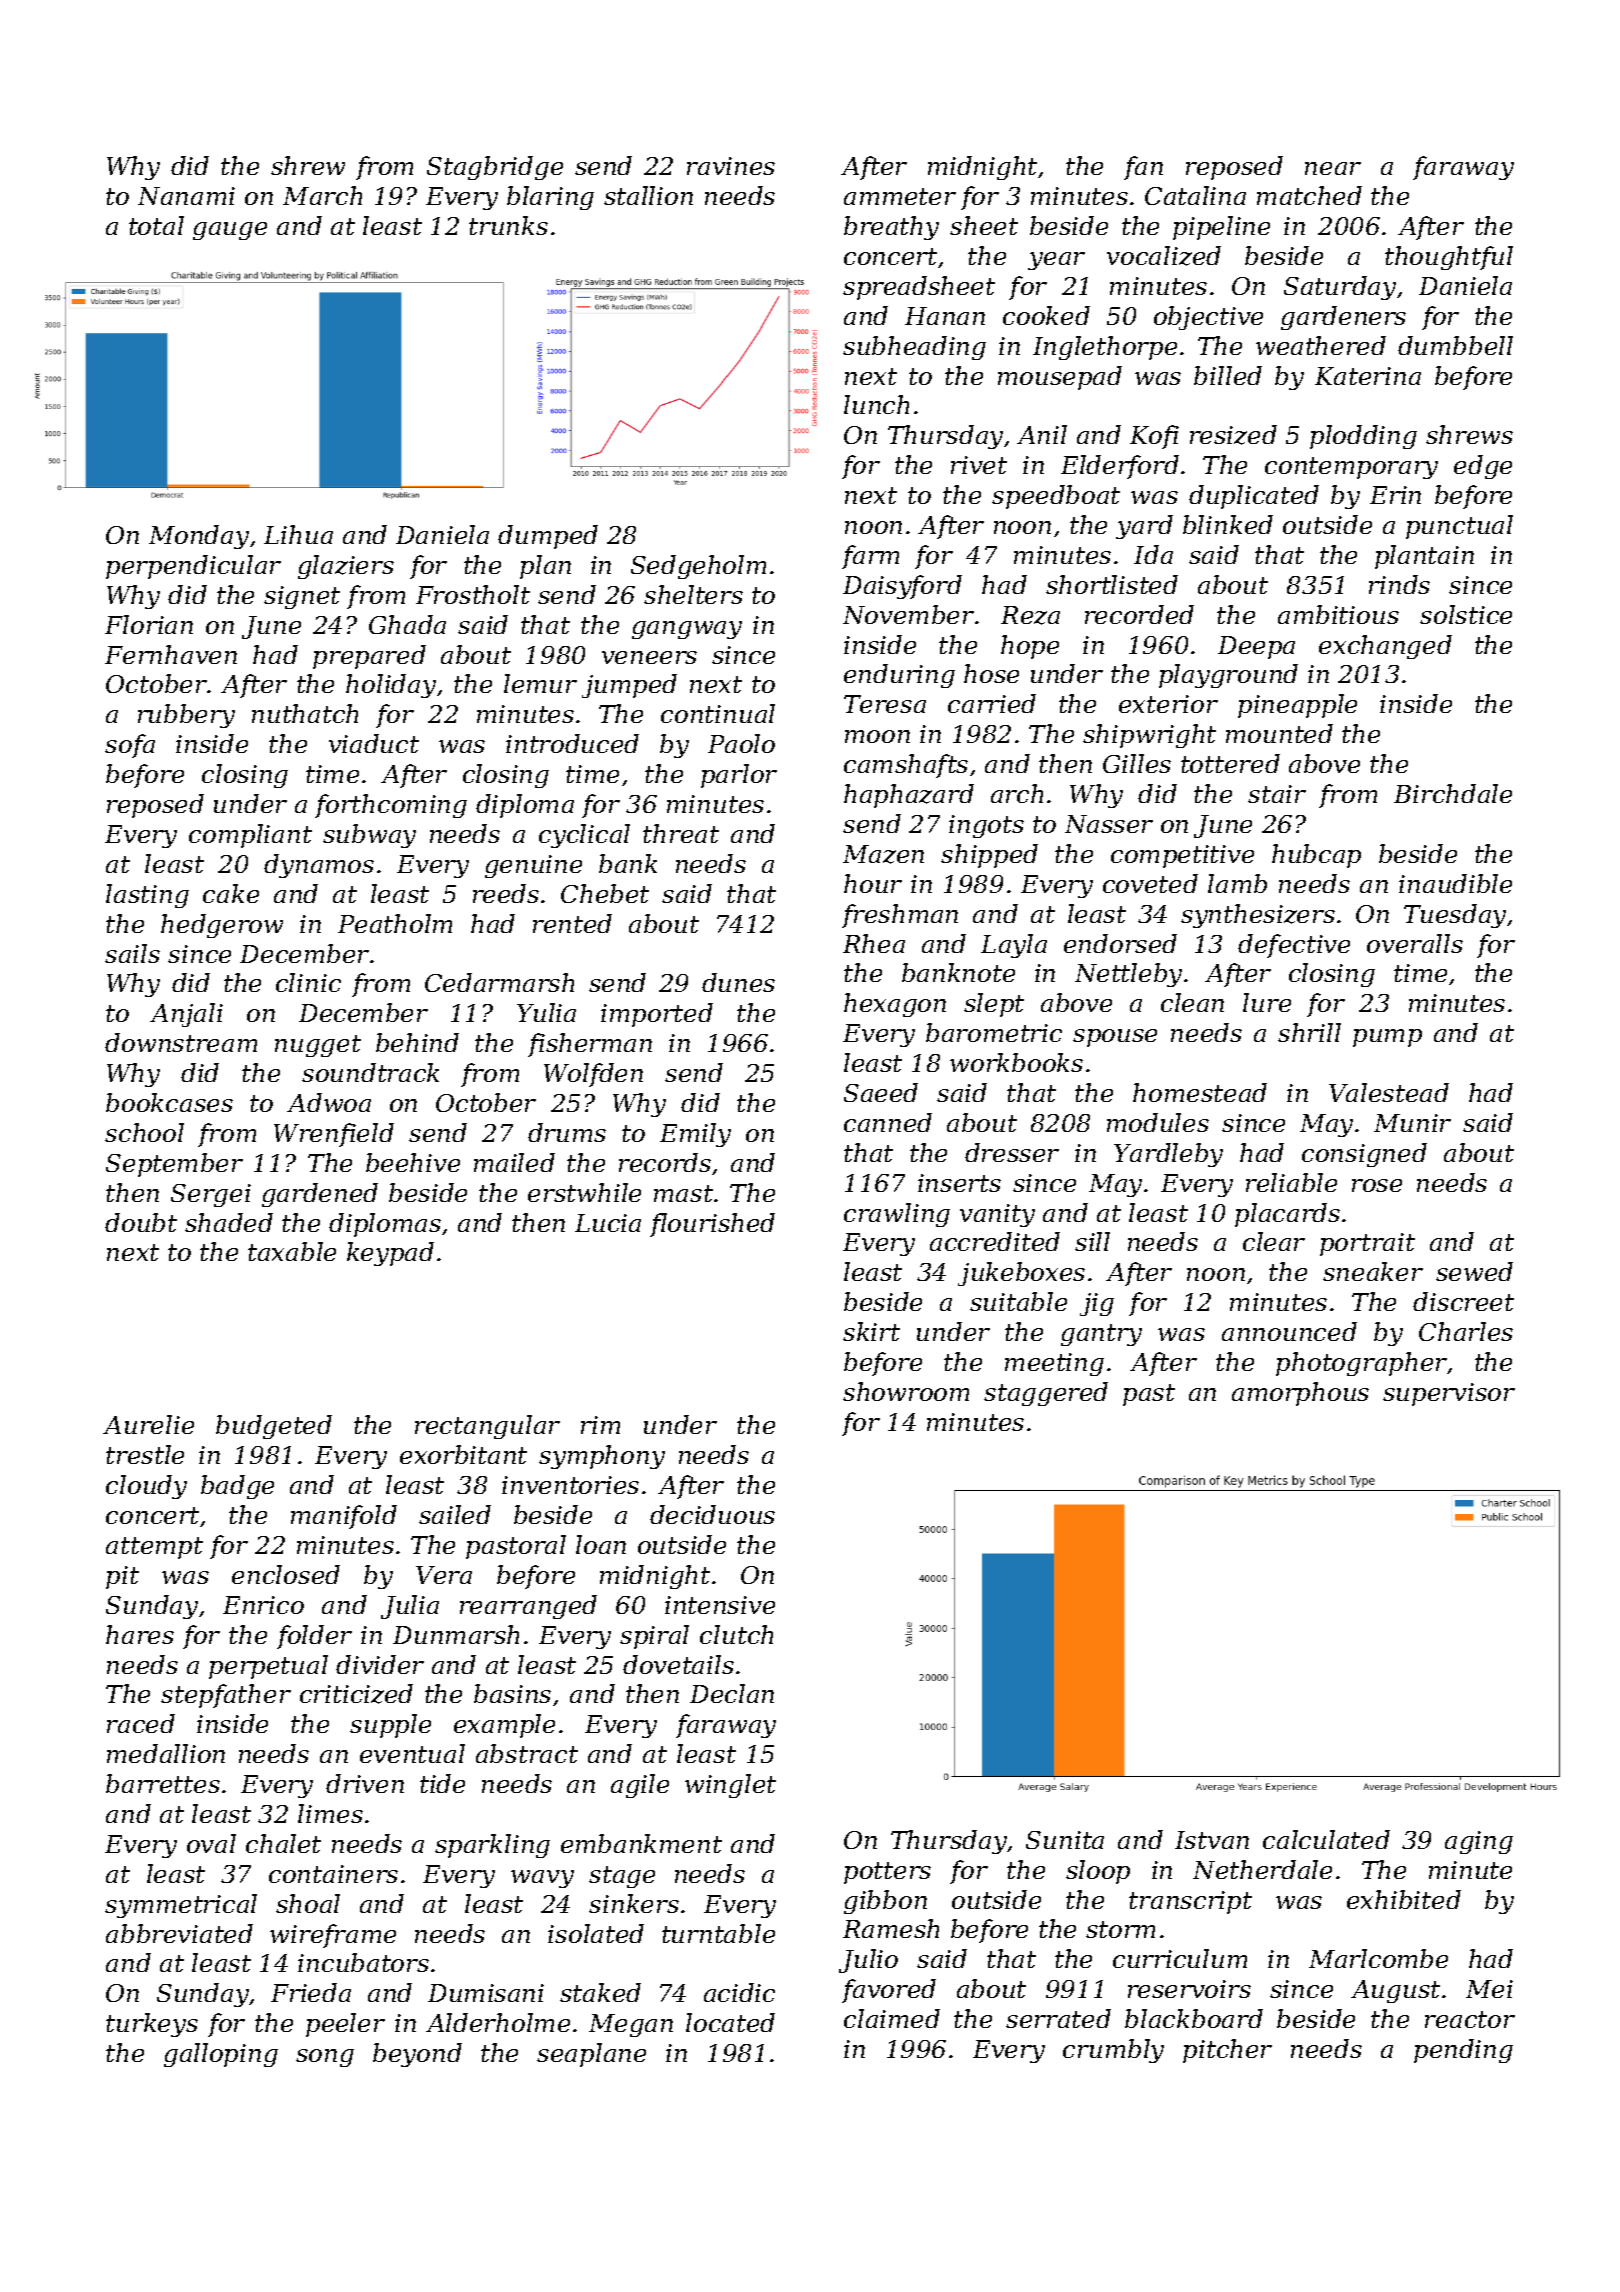 This screenshot has width=1620, height=2292. Describe the element at coordinates (230, 231) in the screenshot. I see `gauge` at that location.
